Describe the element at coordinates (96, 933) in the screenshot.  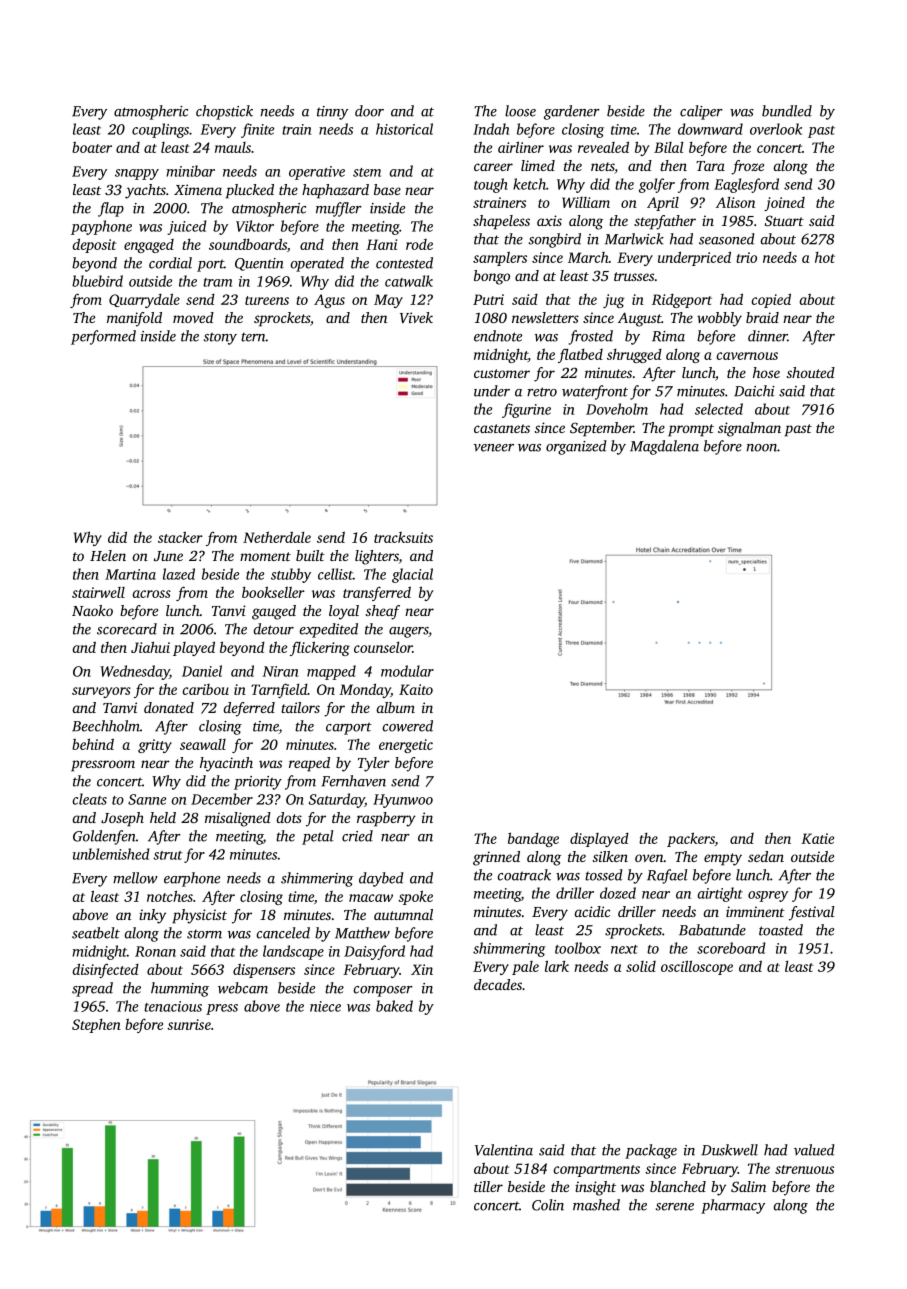
I see `seatbelt` at that location.
